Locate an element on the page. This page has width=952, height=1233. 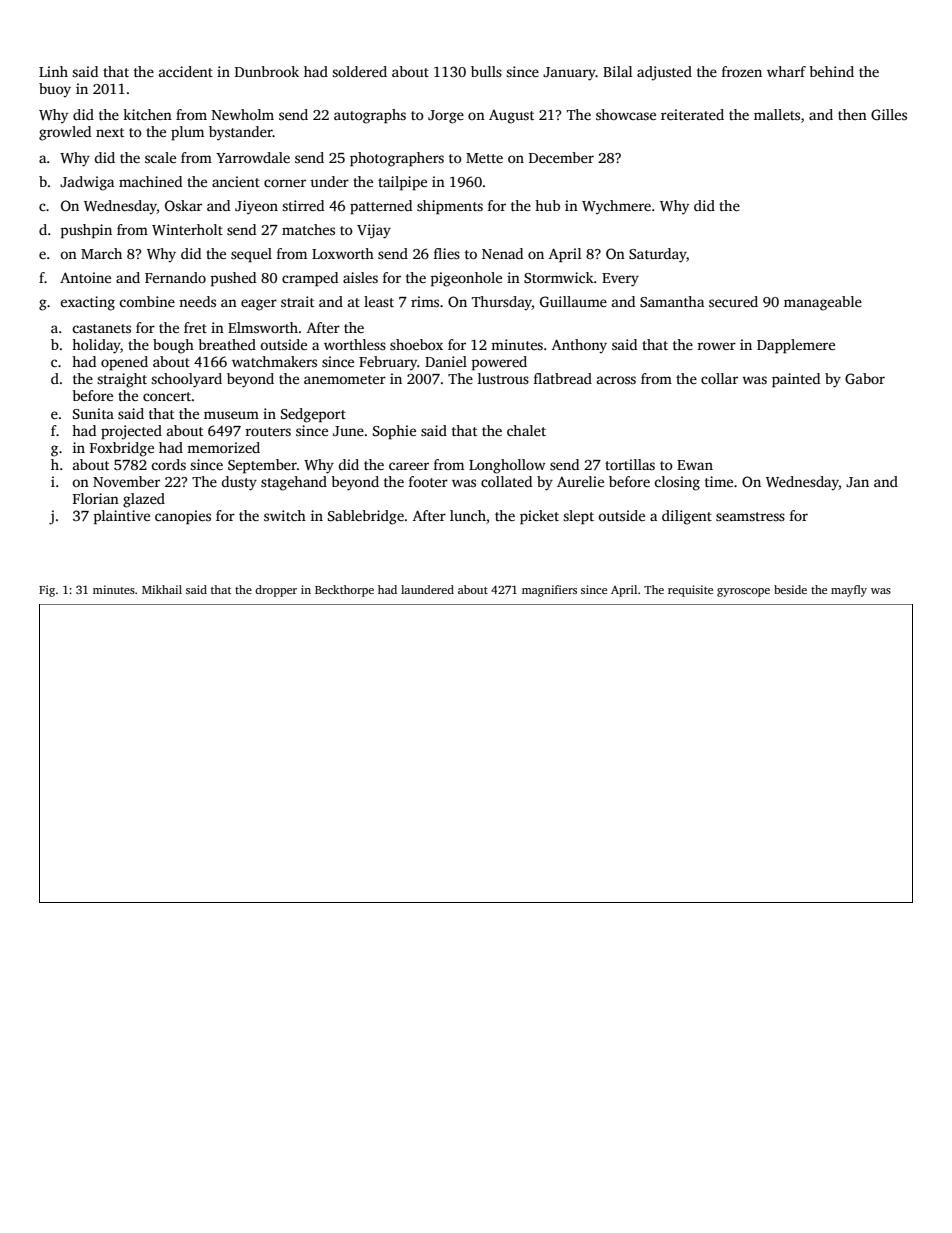
accident is located at coordinates (186, 71).
